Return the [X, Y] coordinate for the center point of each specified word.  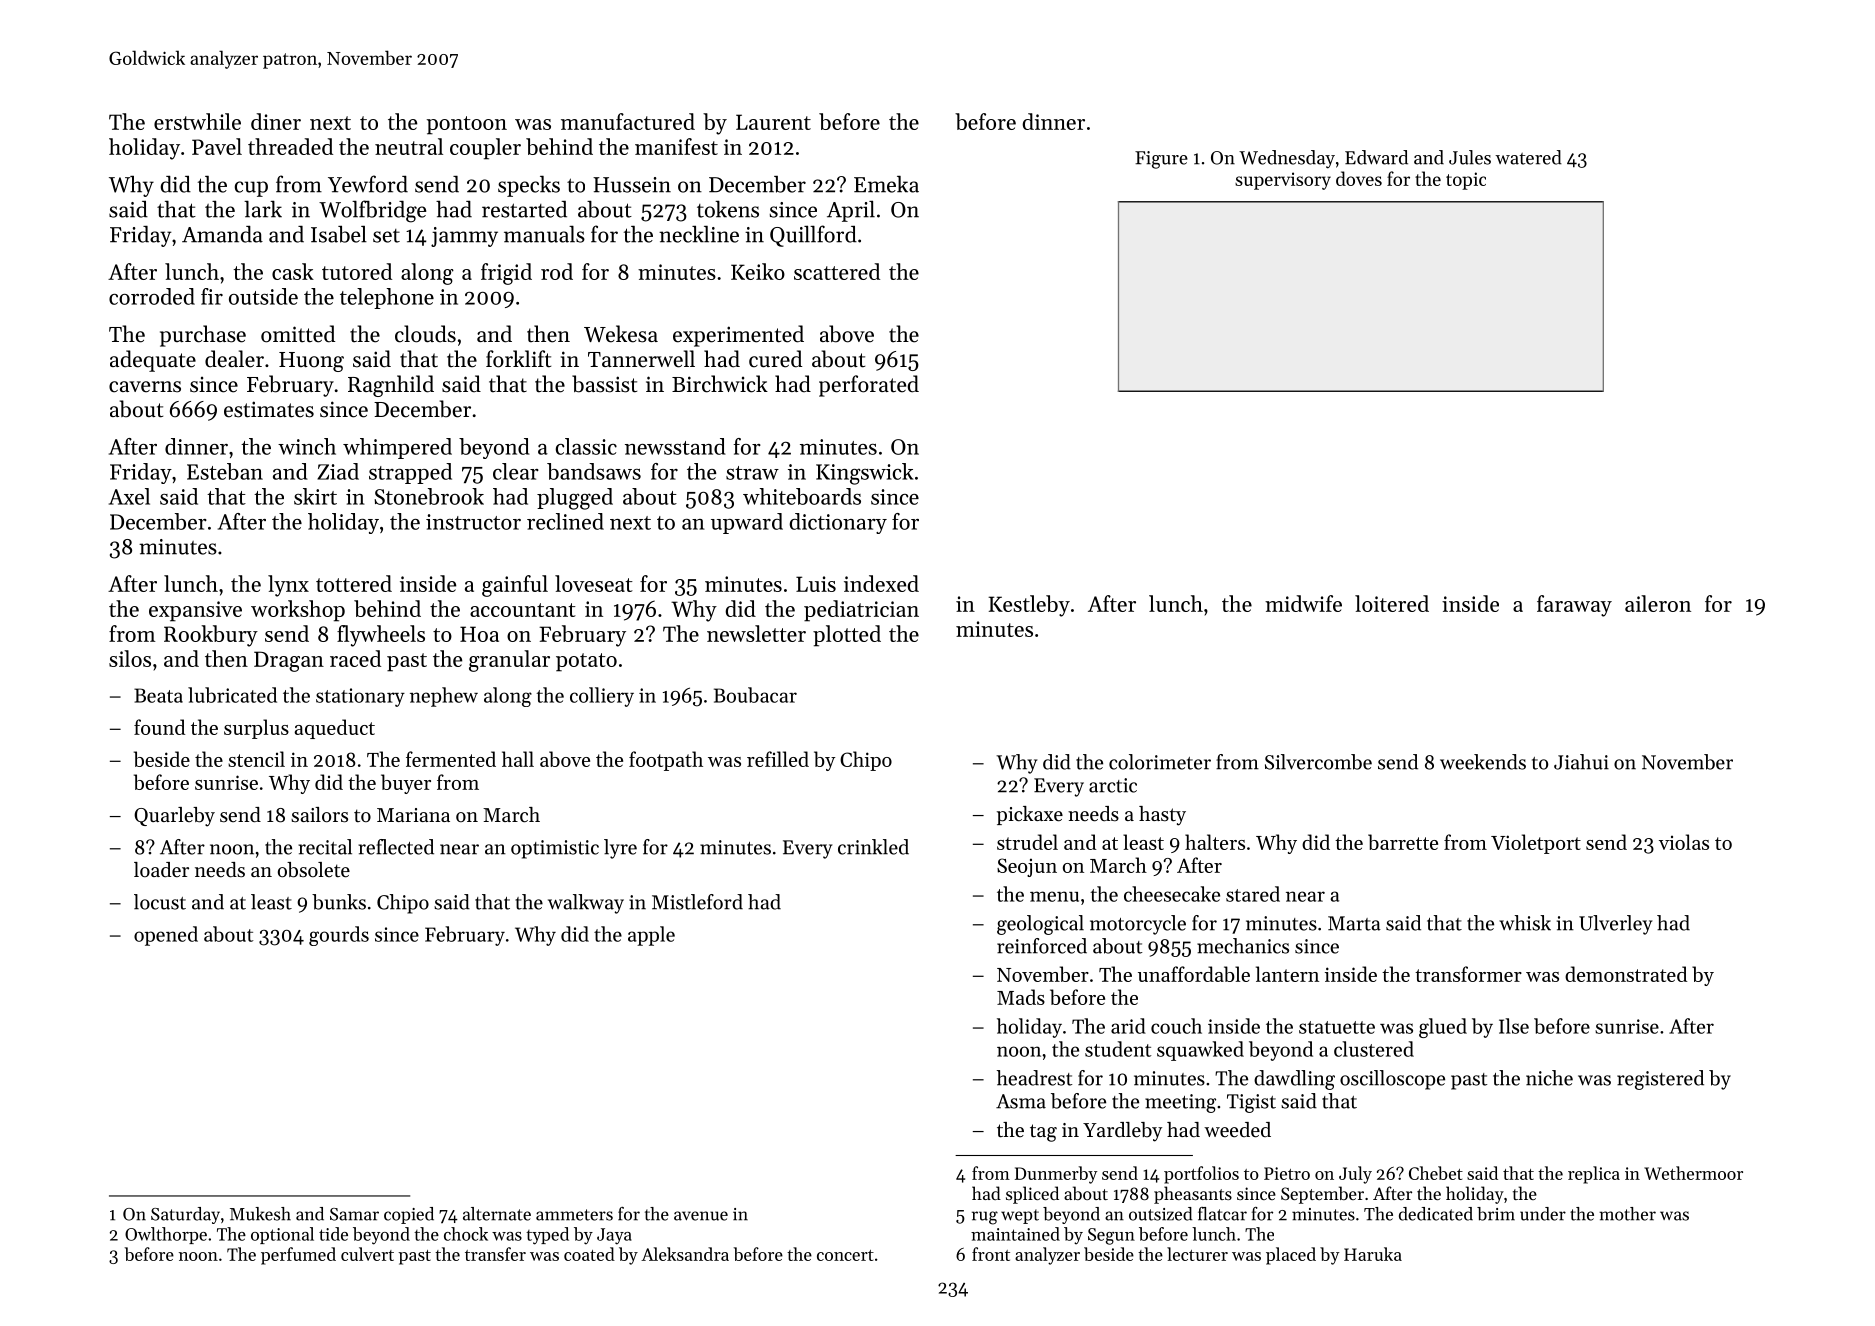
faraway [1574, 606]
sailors [319, 814]
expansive [195, 611]
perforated [869, 386]
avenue [701, 1216]
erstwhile [197, 121]
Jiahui [1581, 762]
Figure [1161, 160]
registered [1660, 1080]
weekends [1483, 762]
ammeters [574, 1215]
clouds [425, 334]
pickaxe [1030, 815]
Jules [1470, 157]
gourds [339, 936]
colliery [602, 697]
